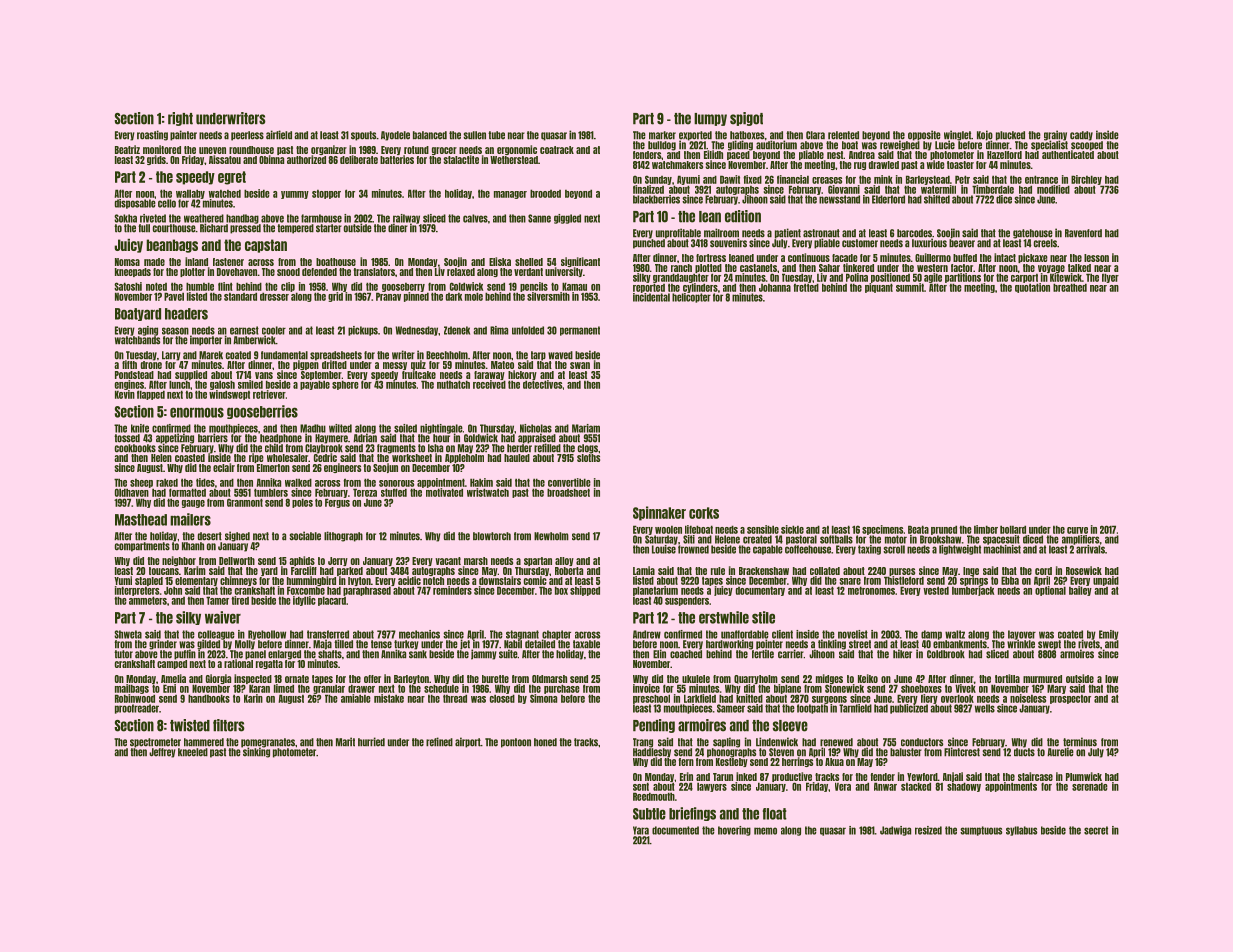 This page has height=952, width=1233. What do you see at coordinates (334, 364) in the page?
I see `drifted` at bounding box center [334, 364].
